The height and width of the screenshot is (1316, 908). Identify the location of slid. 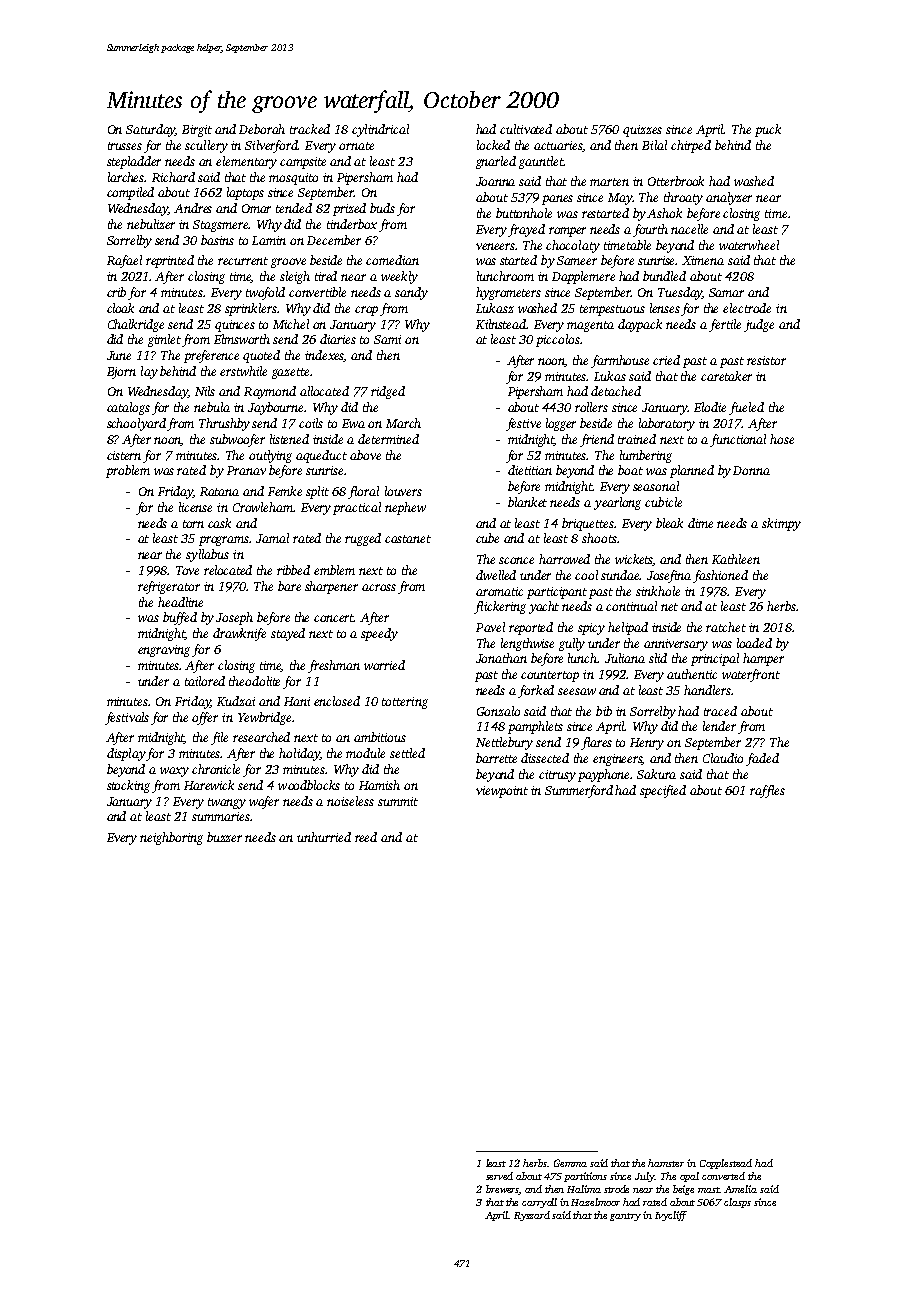
(658, 658).
